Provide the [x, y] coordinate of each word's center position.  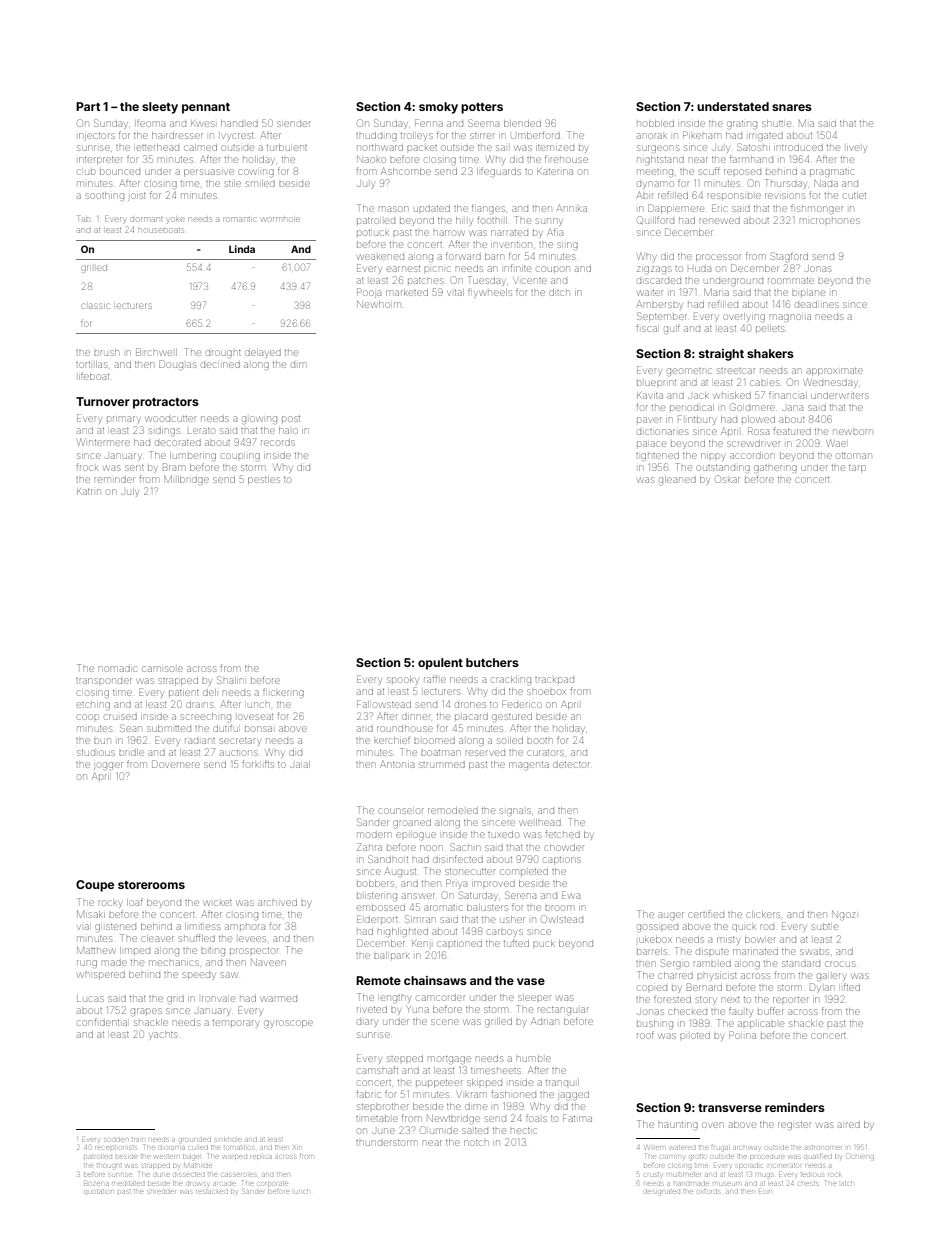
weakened [381, 257]
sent [134, 468]
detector [571, 765]
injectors [96, 136]
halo [288, 430]
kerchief [392, 740]
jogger [108, 766]
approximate [835, 372]
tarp [857, 469]
